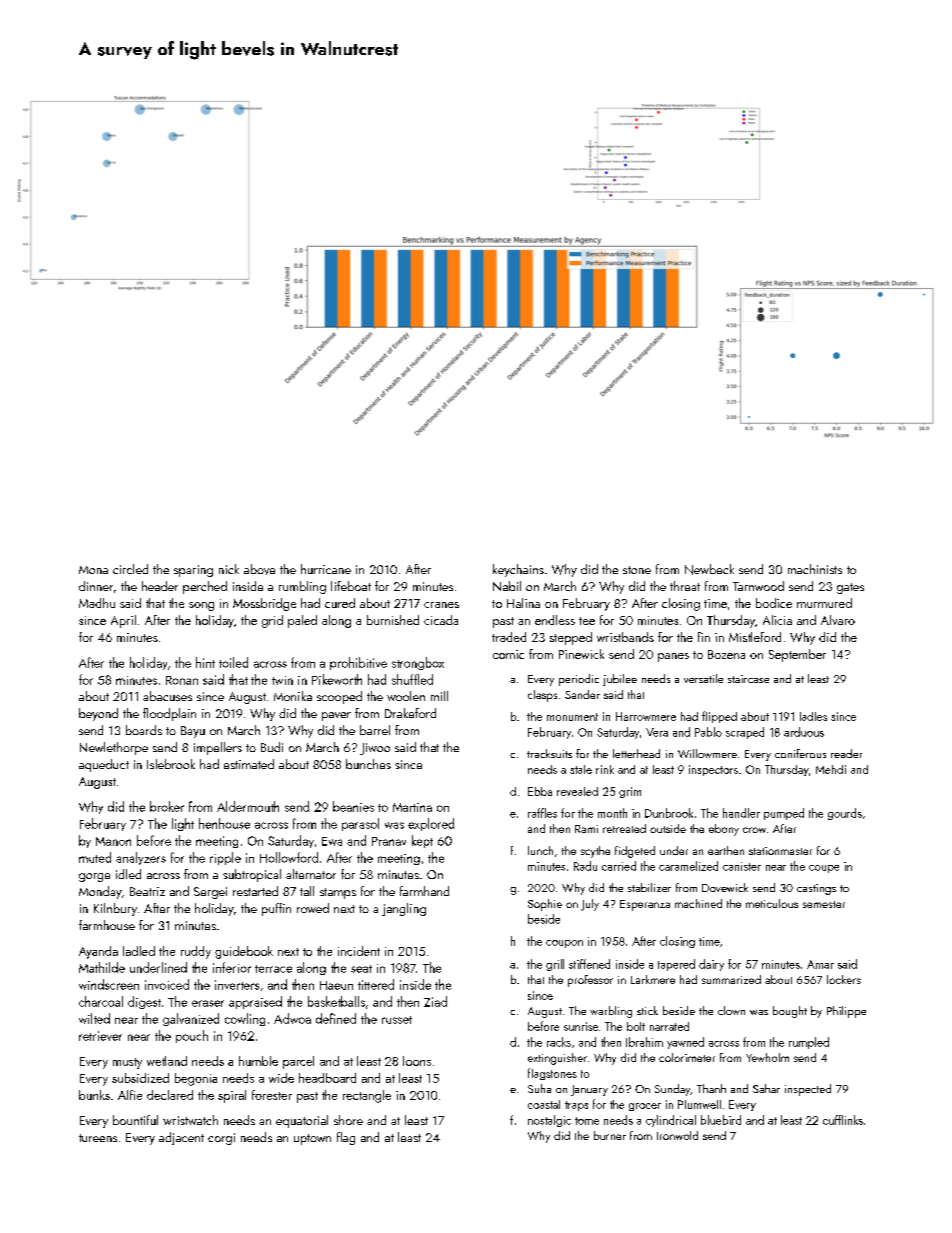 Image resolution: width=952 pixels, height=1233 pixels. I want to click on keychains, so click(518, 570).
